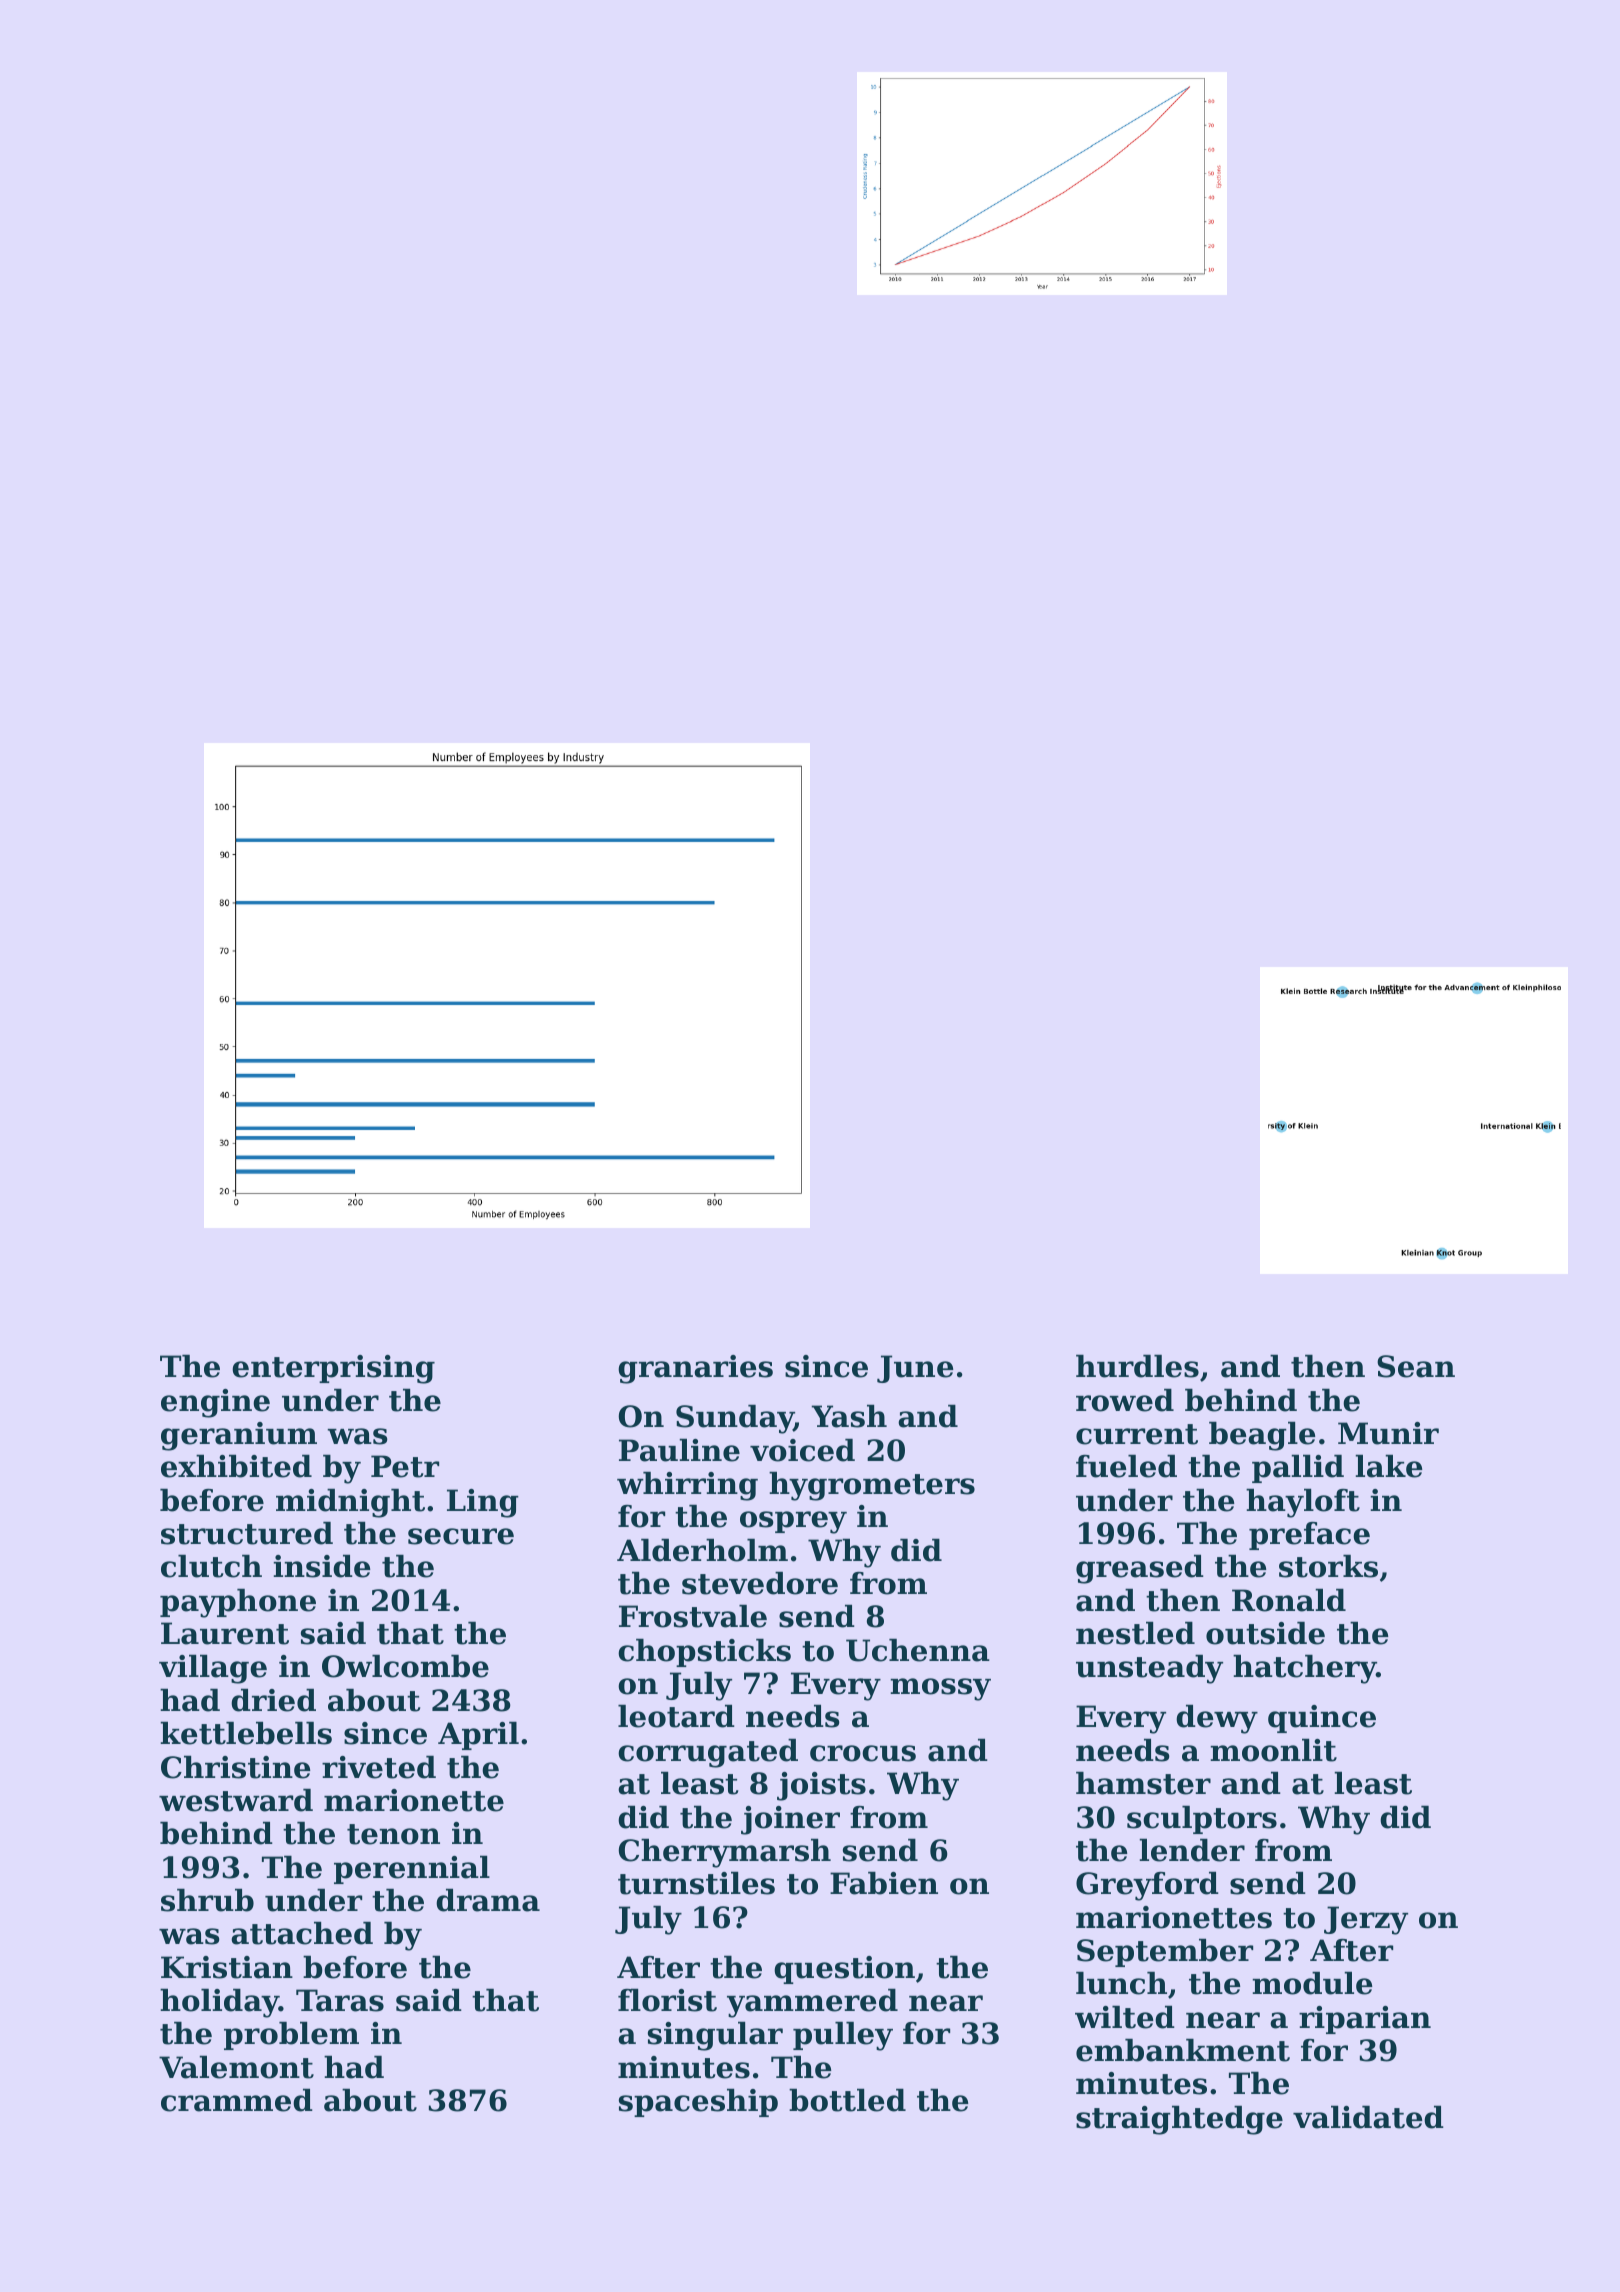 The image size is (1620, 2292). Describe the element at coordinates (1137, 1366) in the page. I see `hurdles` at that location.
